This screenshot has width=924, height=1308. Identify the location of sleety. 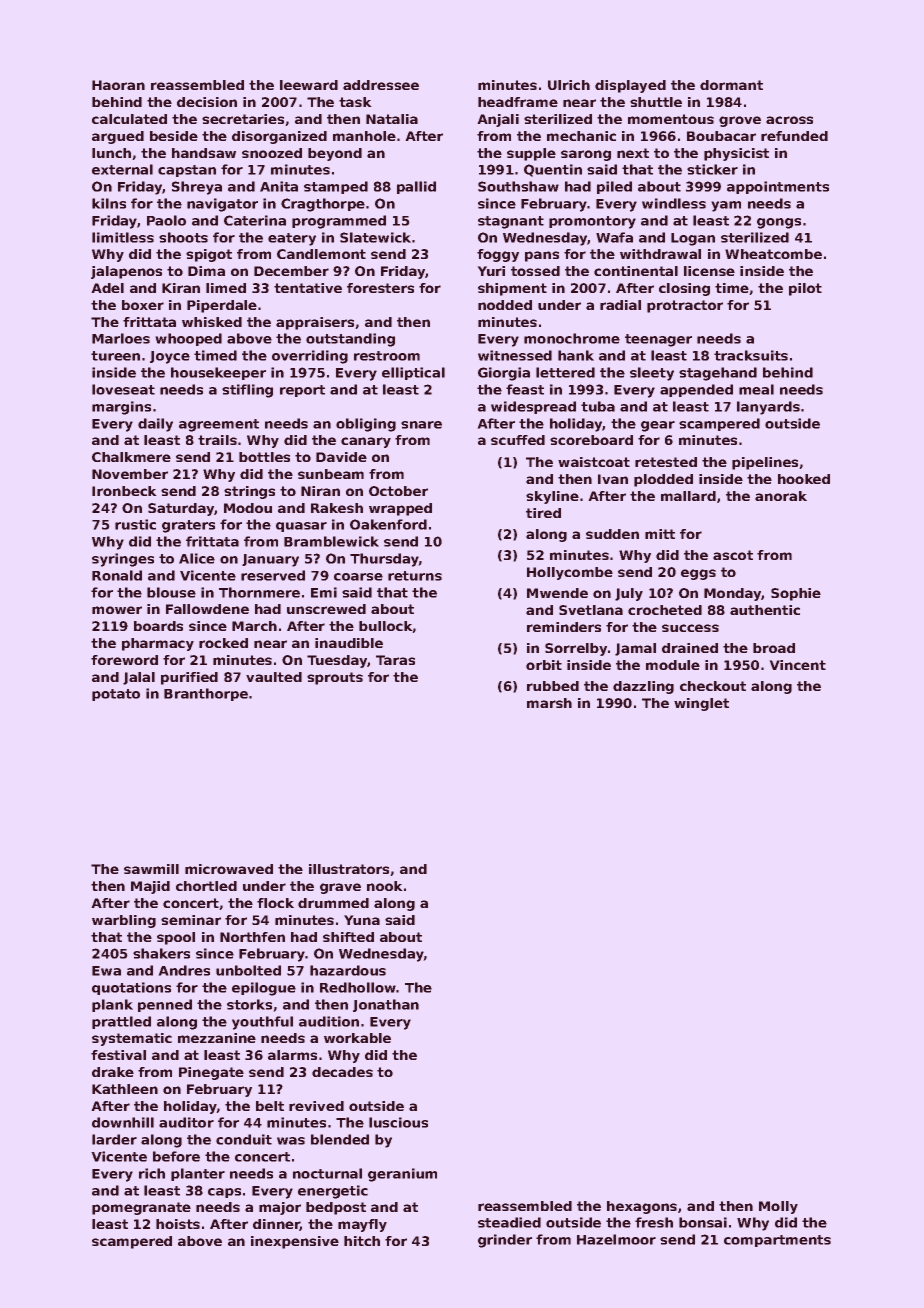
(652, 374).
